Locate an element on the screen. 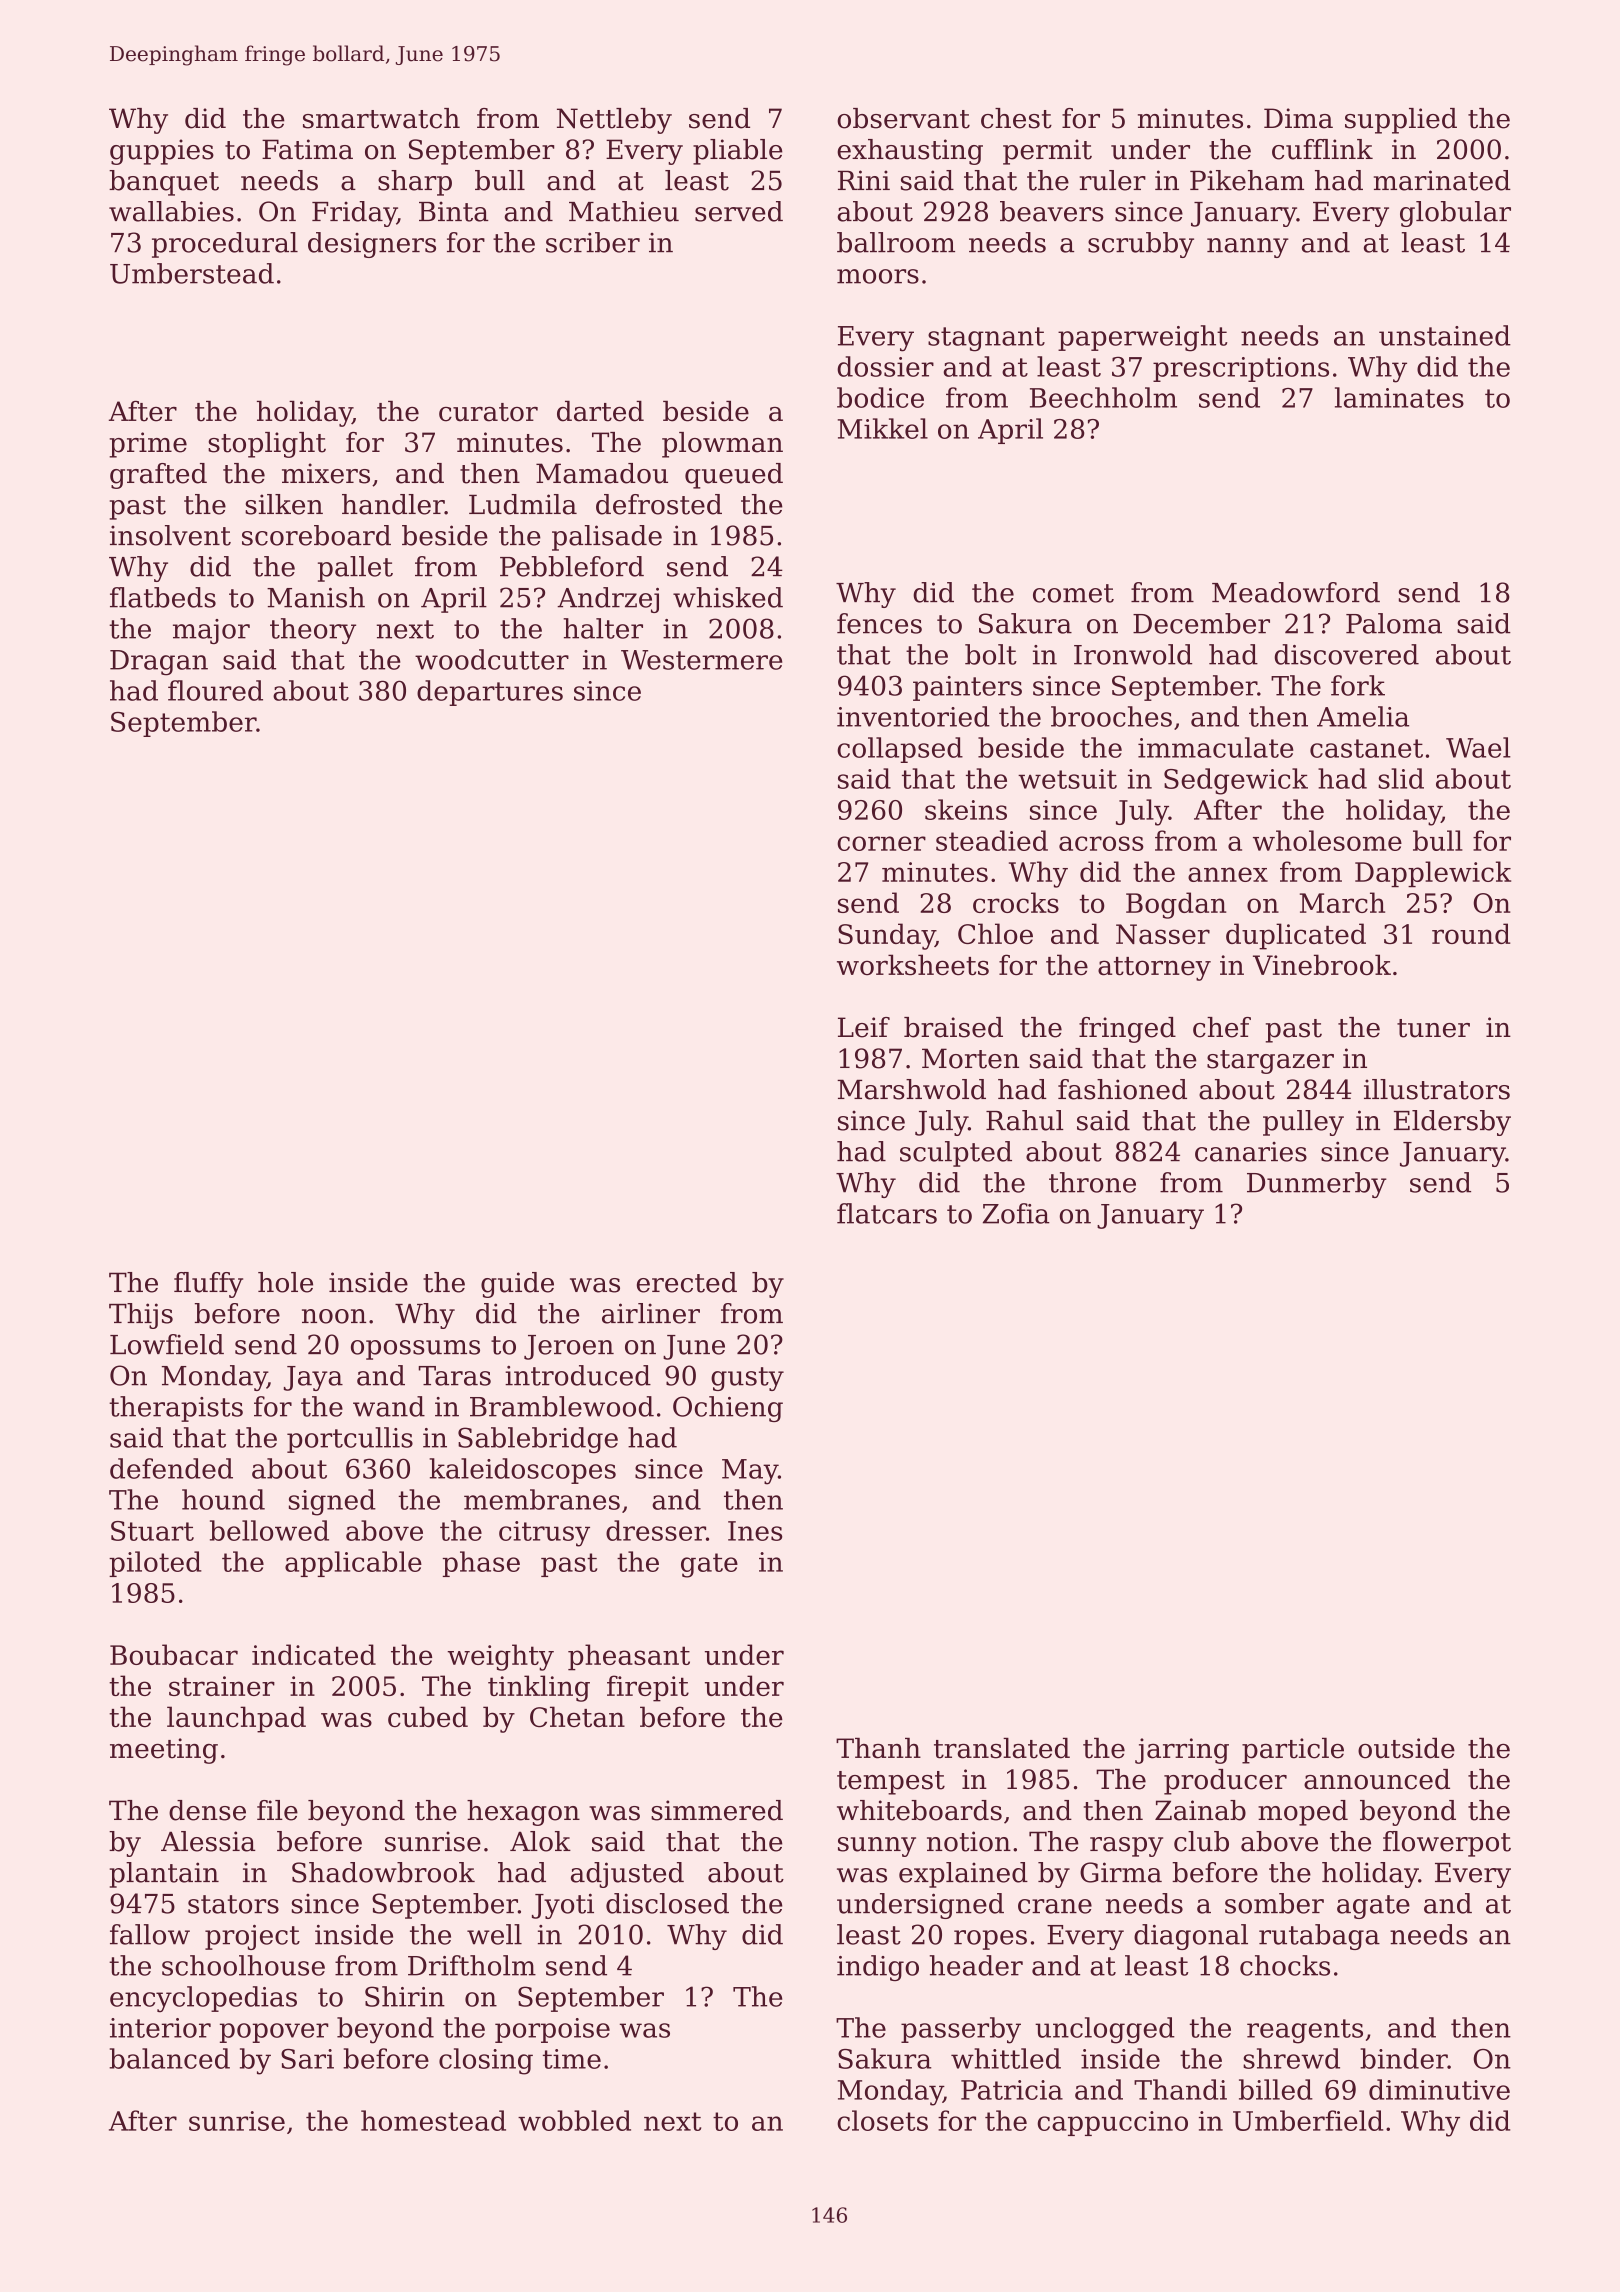 This screenshot has height=2292, width=1620. prime is located at coordinates (148, 445).
